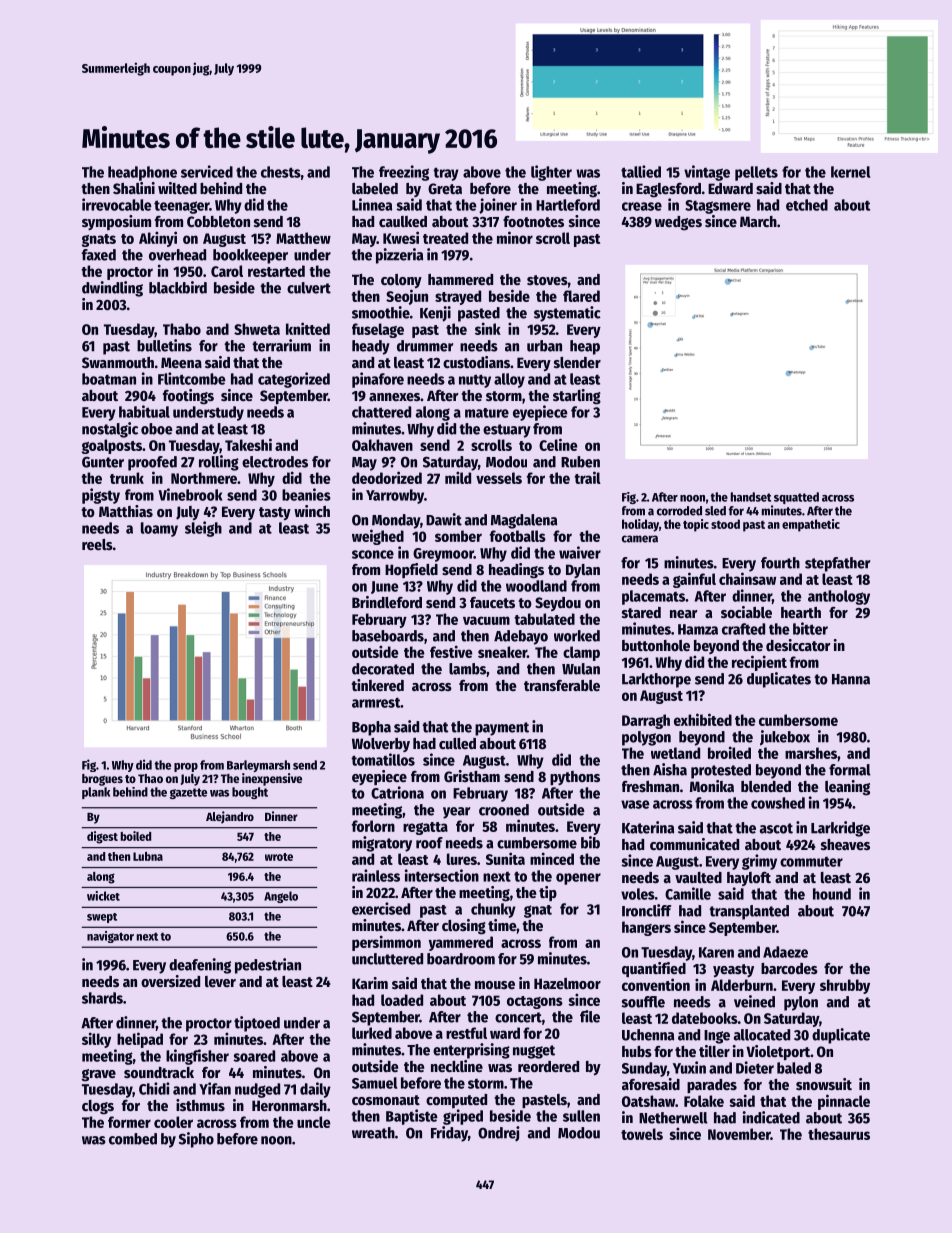 This screenshot has height=1233, width=952. What do you see at coordinates (399, 256) in the screenshot?
I see `pizzeria` at bounding box center [399, 256].
